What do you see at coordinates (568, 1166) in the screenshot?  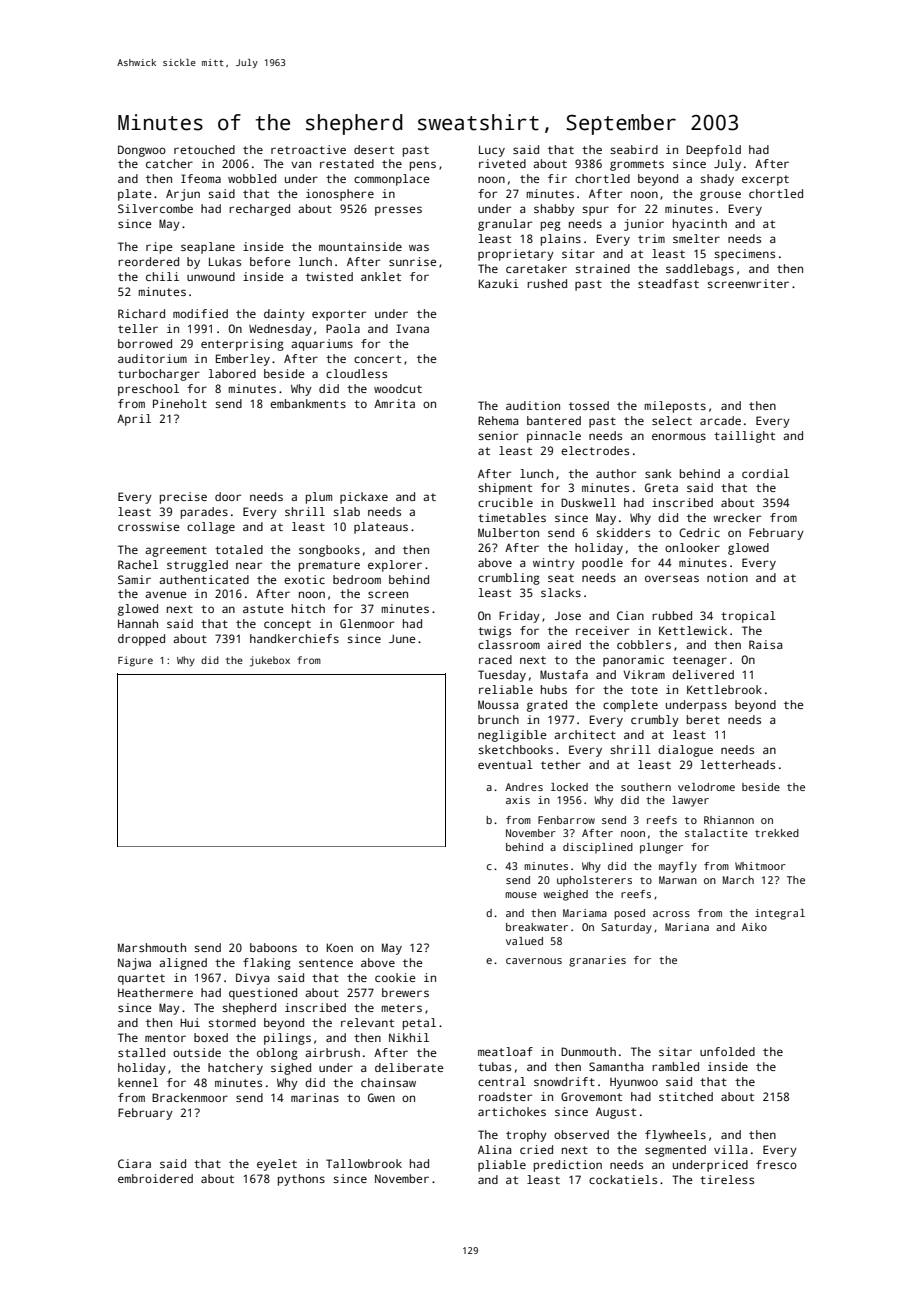 I see `prediction` at bounding box center [568, 1166].
